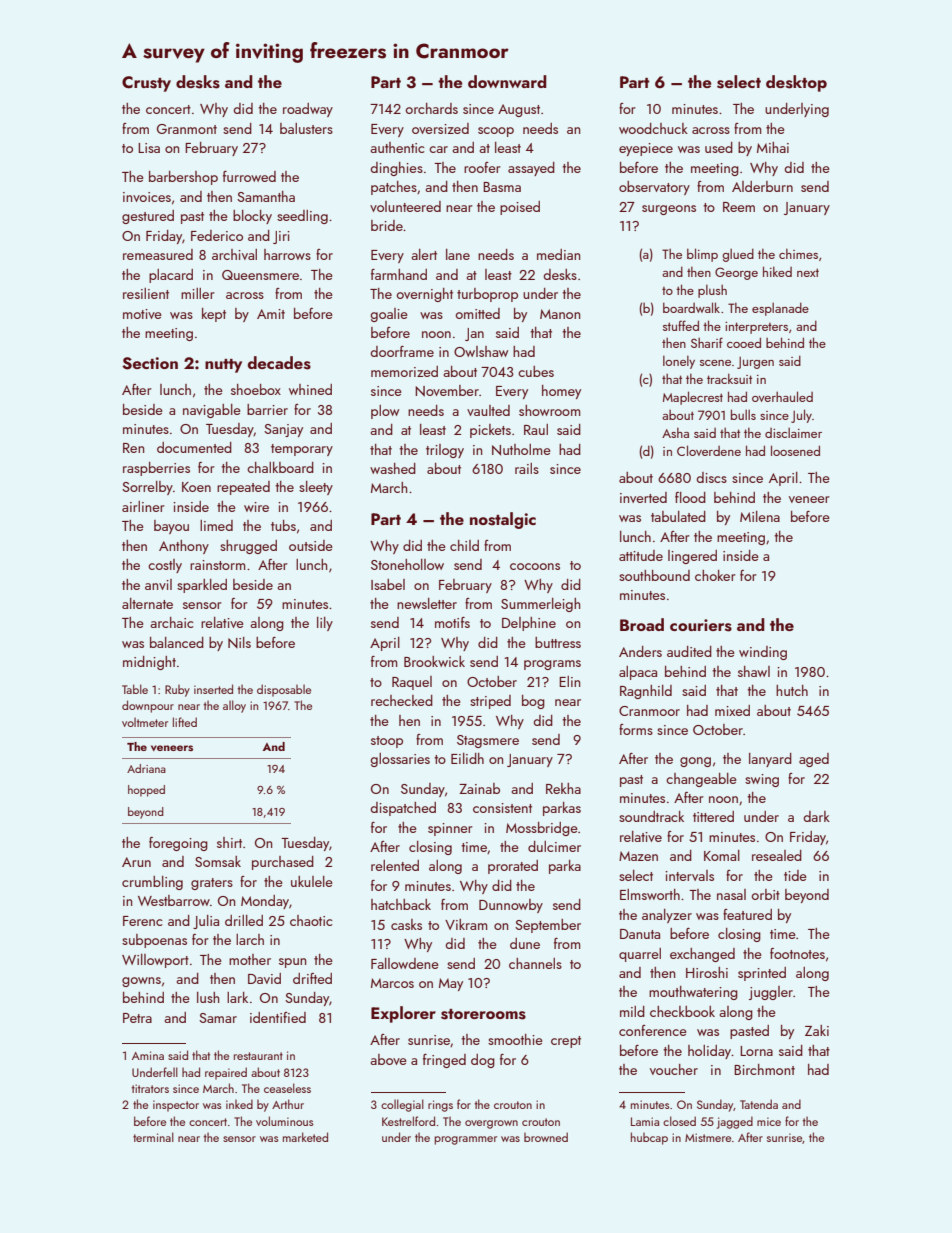  Describe the element at coordinates (651, 816) in the document. I see `soundtrack` at that location.
